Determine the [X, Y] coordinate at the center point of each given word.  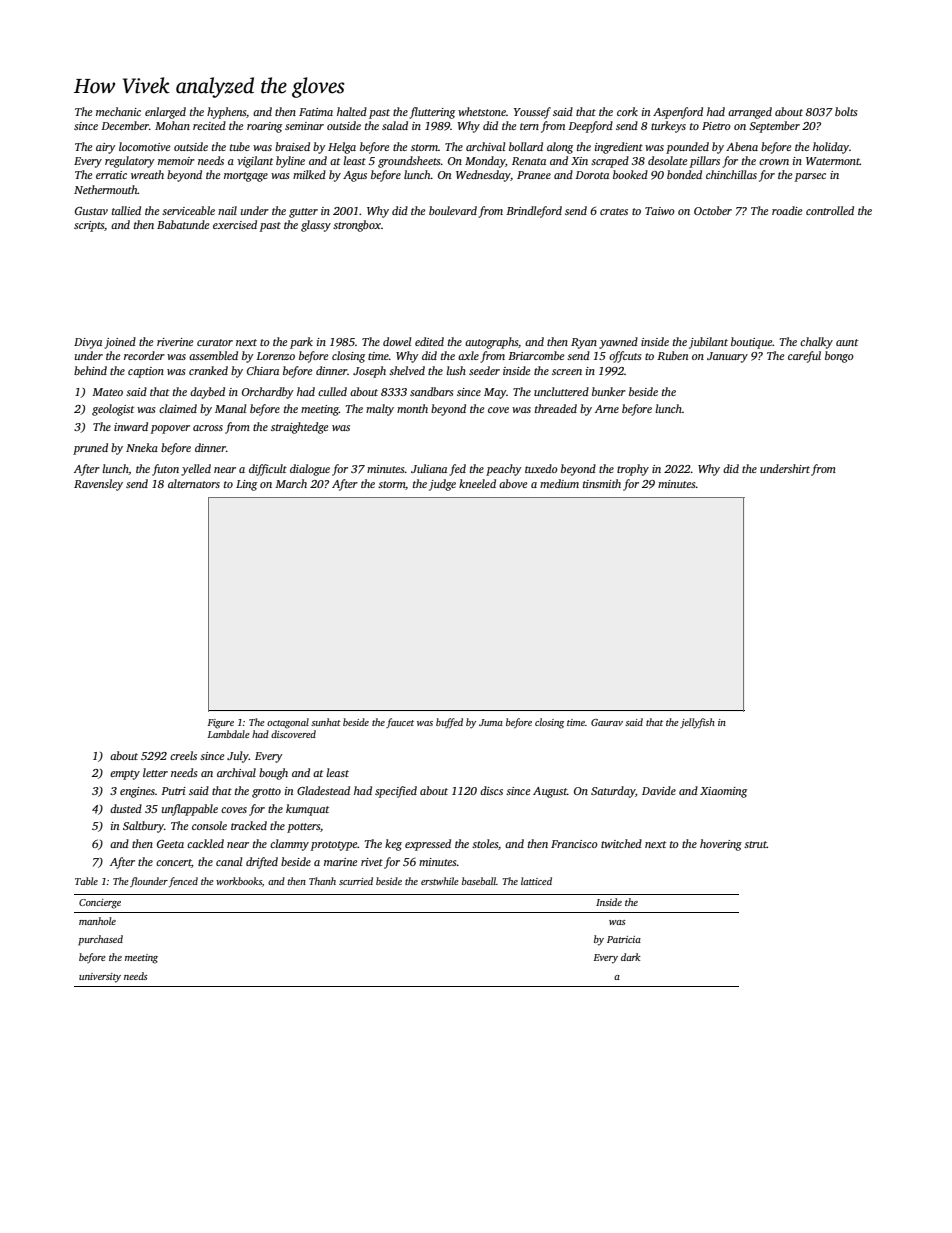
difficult [268, 470]
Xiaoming [723, 792]
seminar [304, 126]
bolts [846, 111]
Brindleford [534, 212]
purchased [100, 940]
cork [627, 111]
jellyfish [697, 723]
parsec [810, 177]
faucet [400, 723]
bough [273, 774]
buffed [449, 723]
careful [804, 357]
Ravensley [98, 485]
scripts [89, 226]
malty [380, 410]
